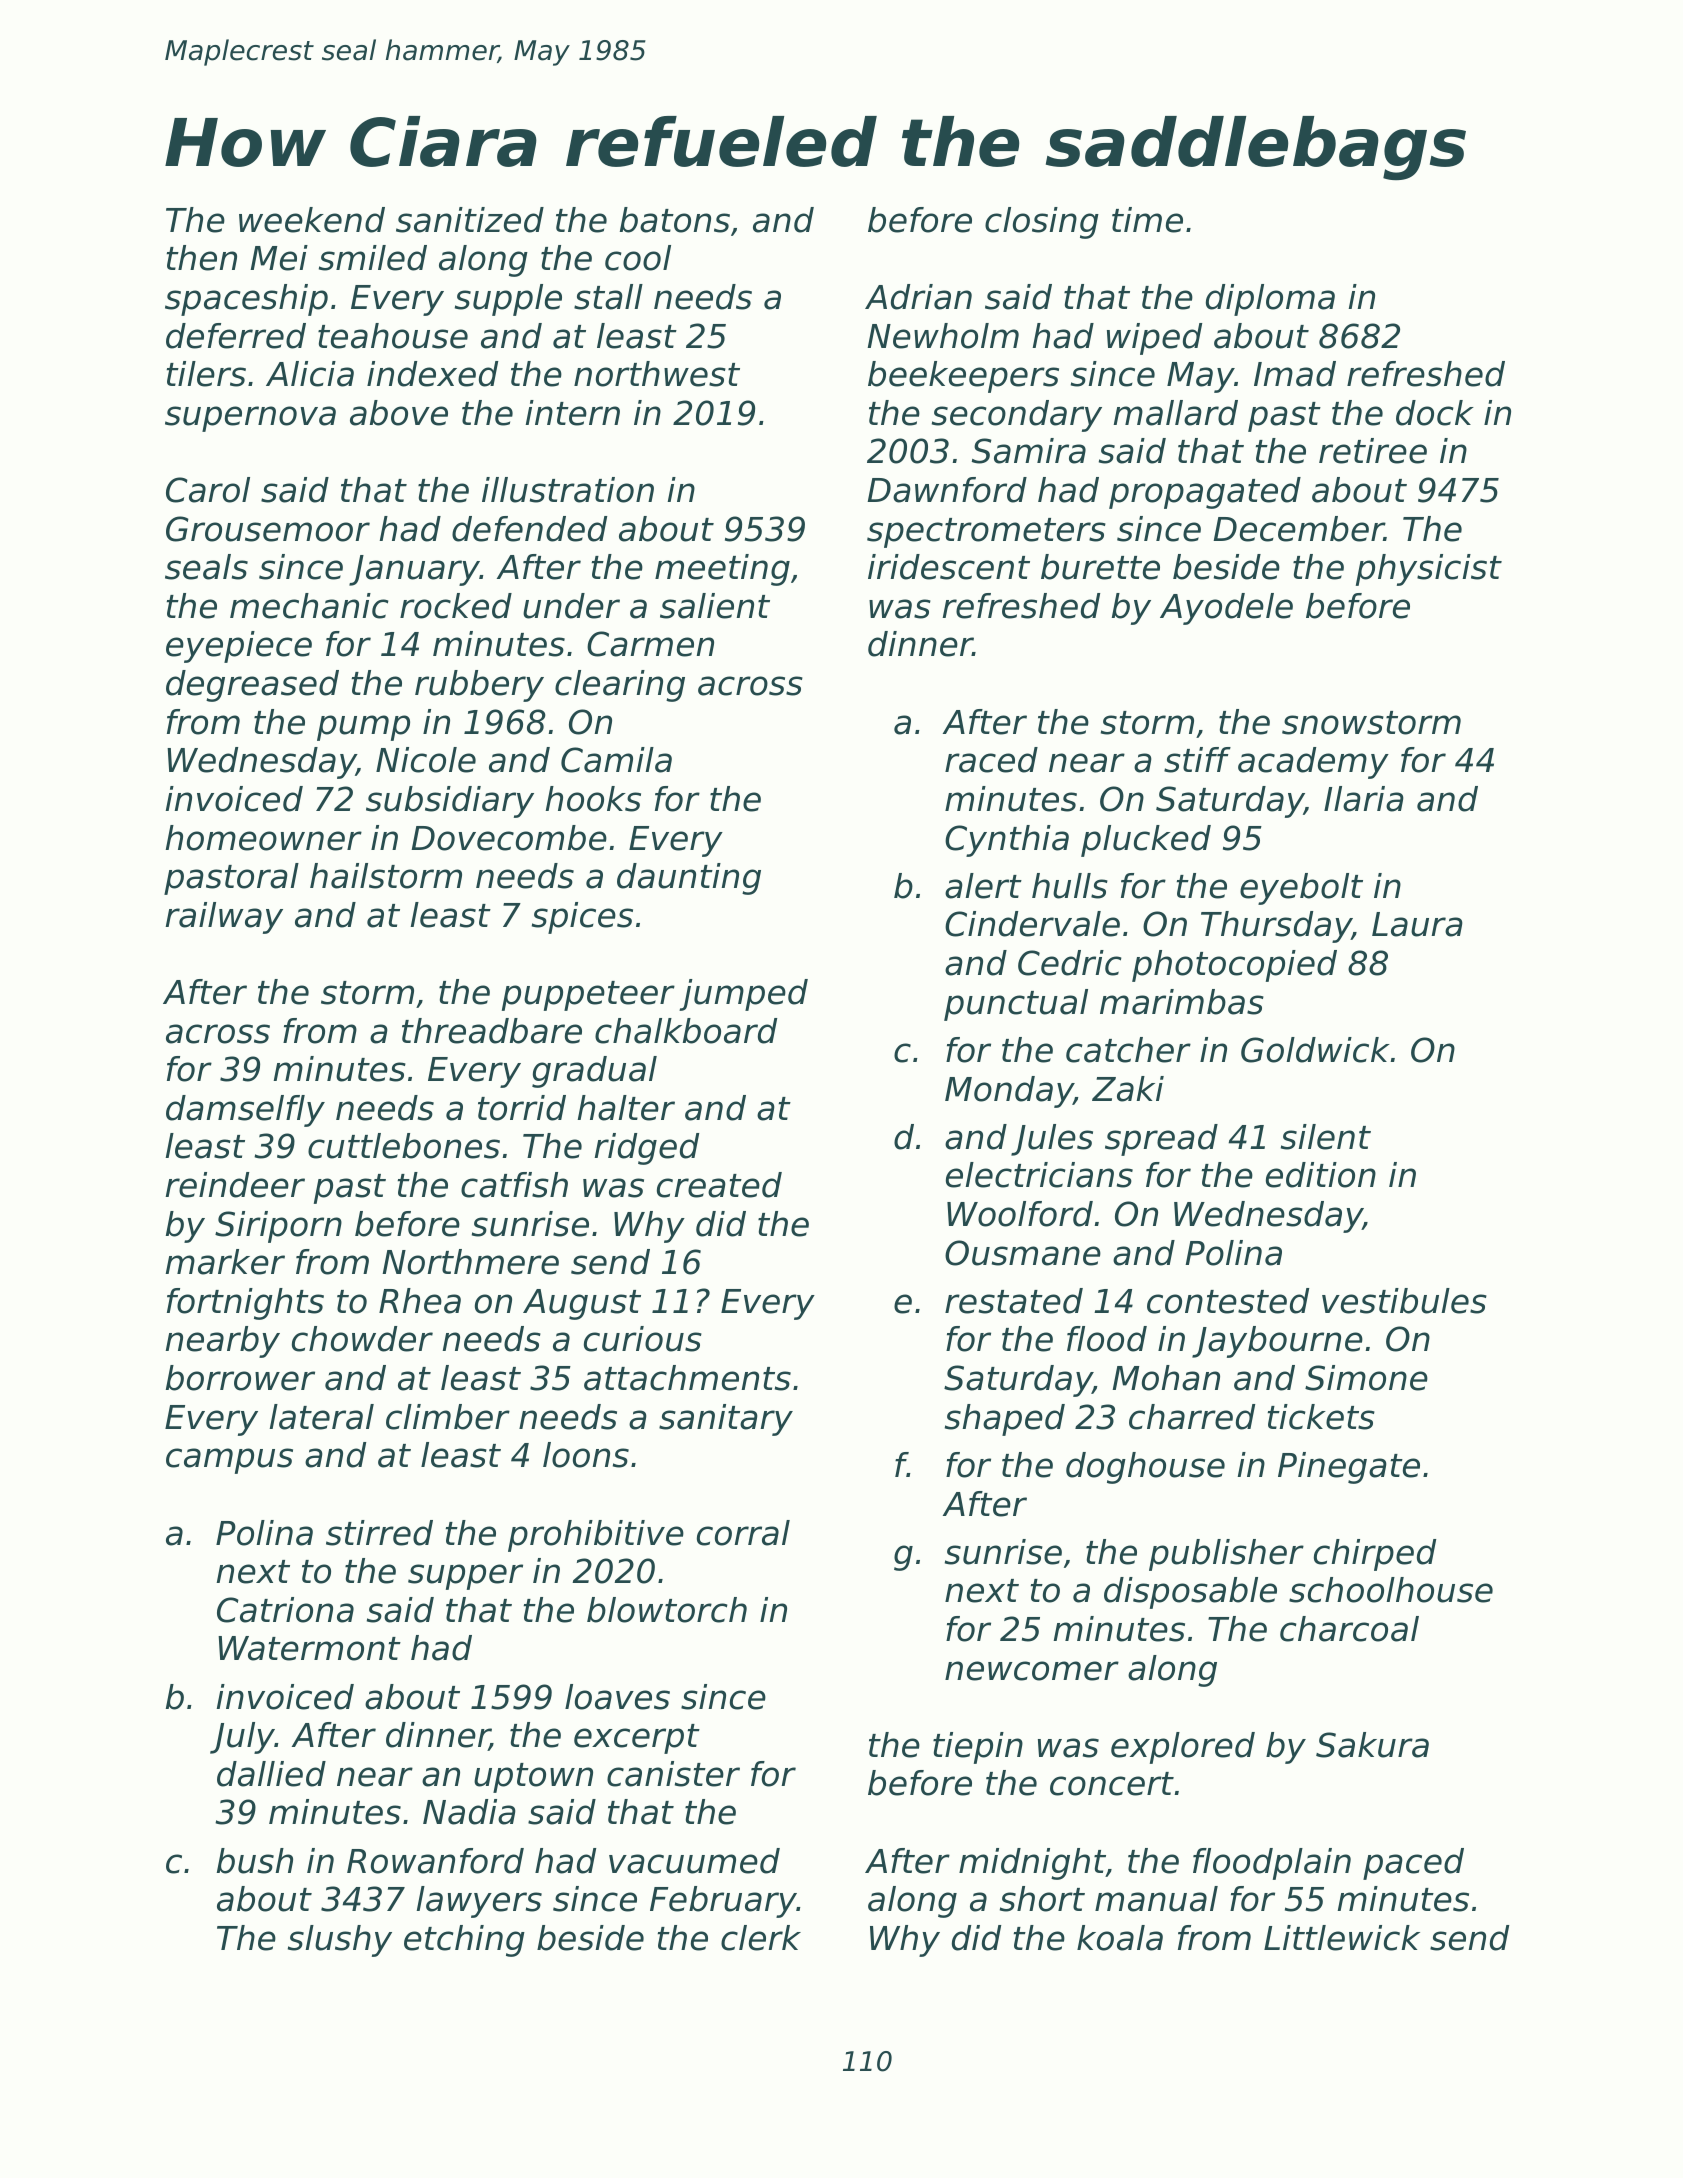 Image resolution: width=1683 pixels, height=2178 pixels. What do you see at coordinates (1321, 1175) in the screenshot?
I see `edition` at bounding box center [1321, 1175].
